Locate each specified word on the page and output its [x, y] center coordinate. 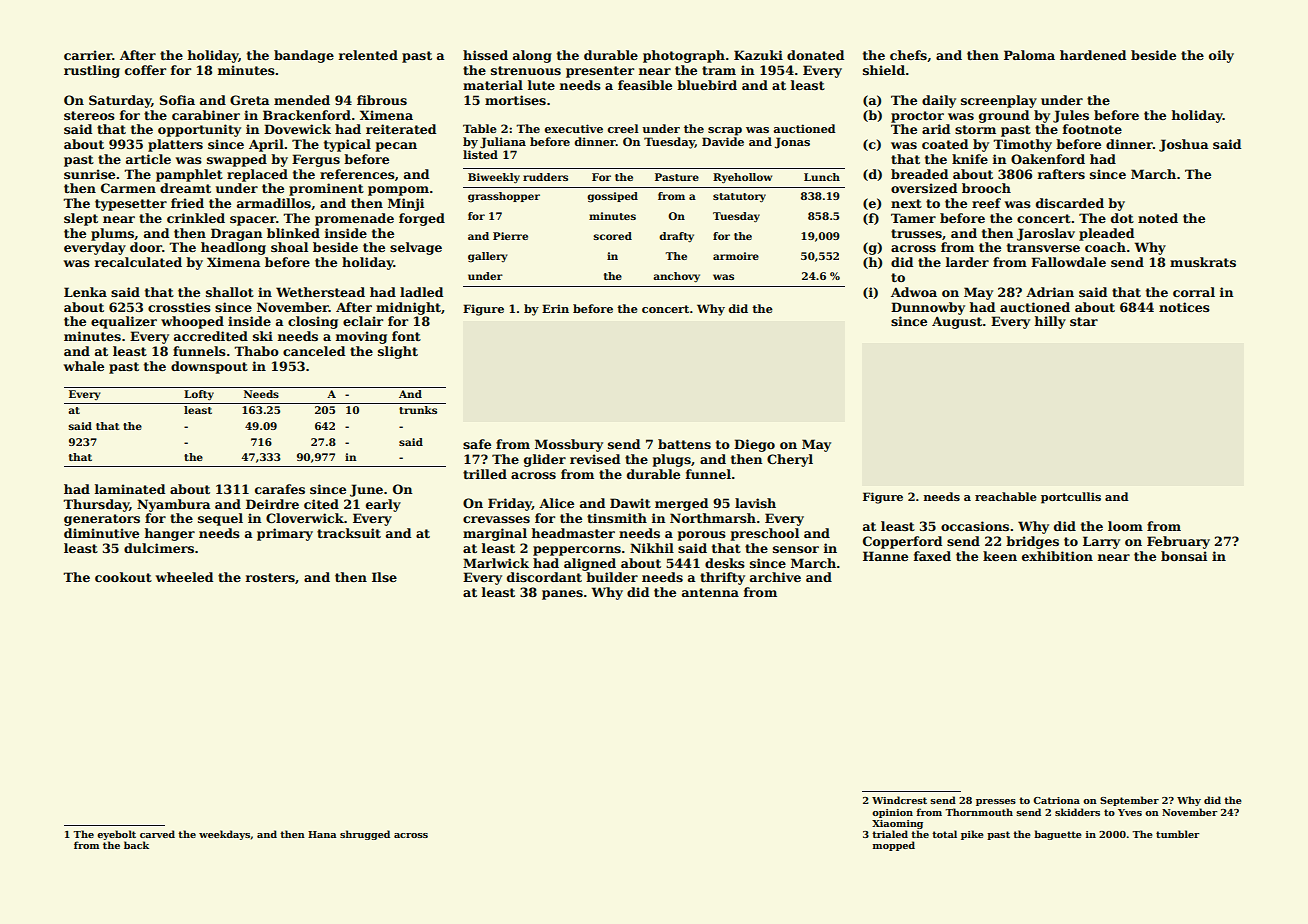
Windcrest [899, 800]
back [136, 845]
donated [815, 55]
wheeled [184, 577]
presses [996, 802]
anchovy [676, 277]
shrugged [365, 835]
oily [1221, 56]
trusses [916, 233]
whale [84, 366]
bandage [304, 56]
